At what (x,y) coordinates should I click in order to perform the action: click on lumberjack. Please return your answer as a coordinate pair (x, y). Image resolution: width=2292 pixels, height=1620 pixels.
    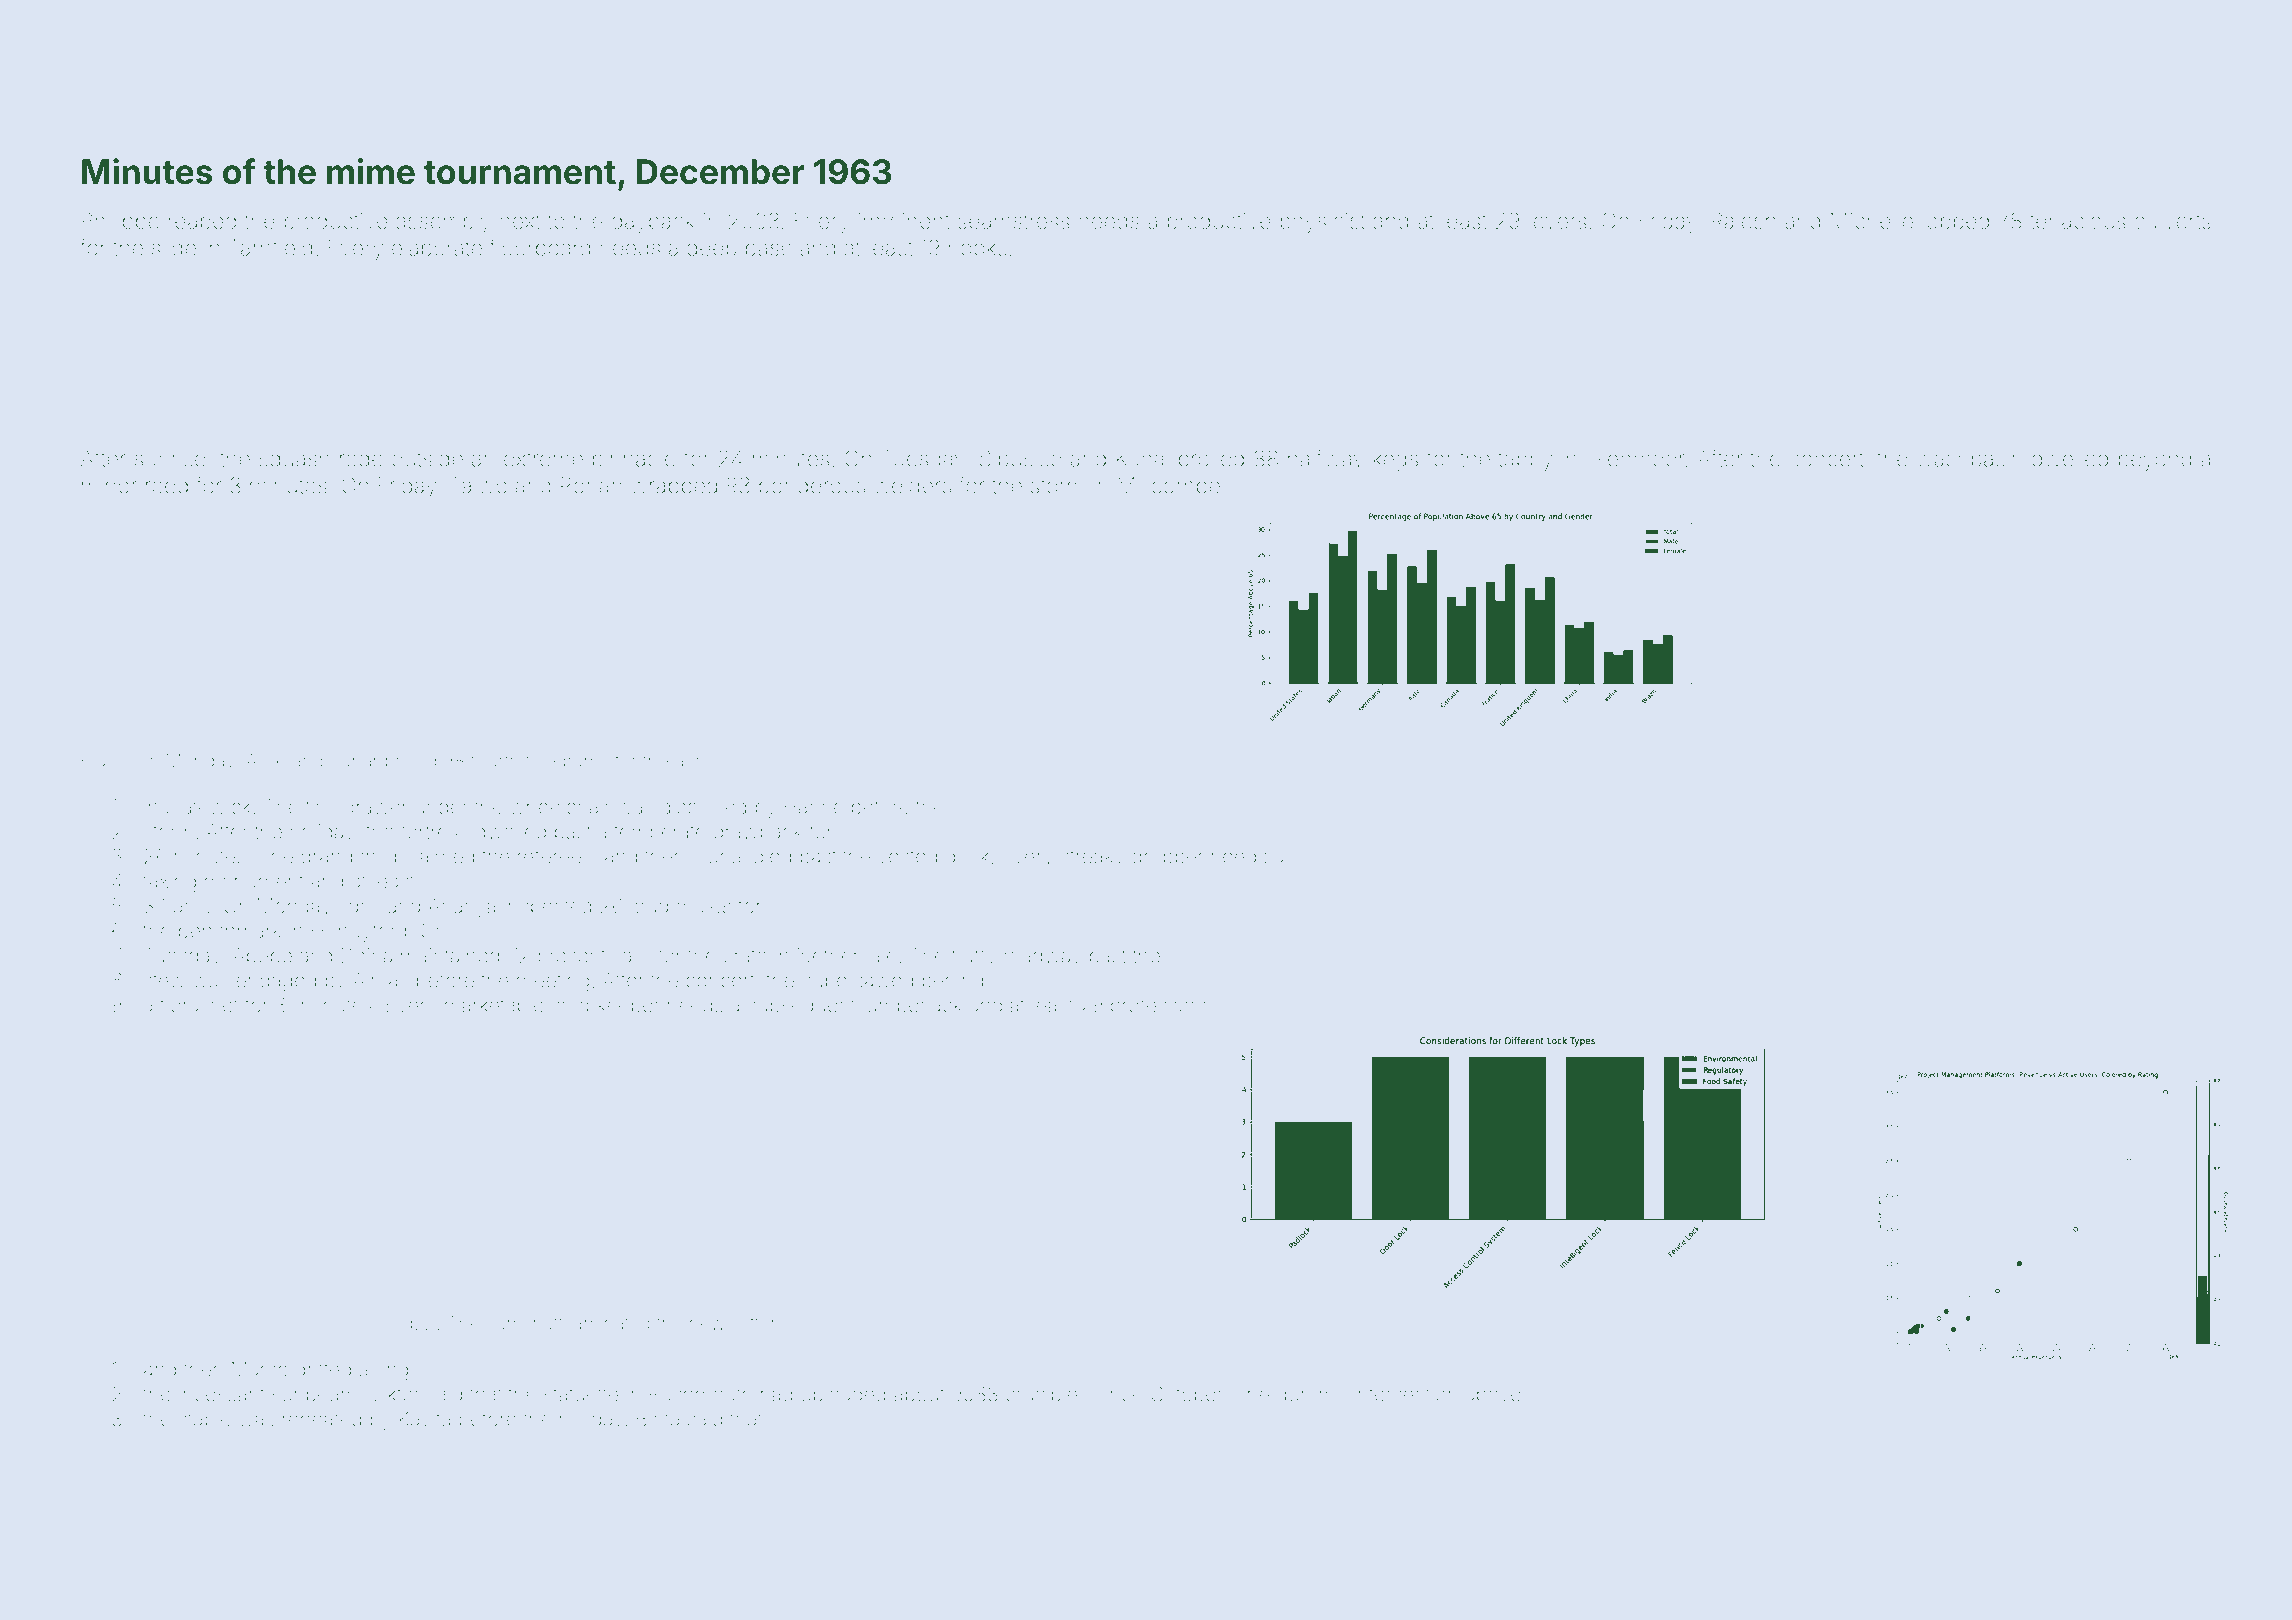
    Looking at the image, I should click on (912, 1007).
